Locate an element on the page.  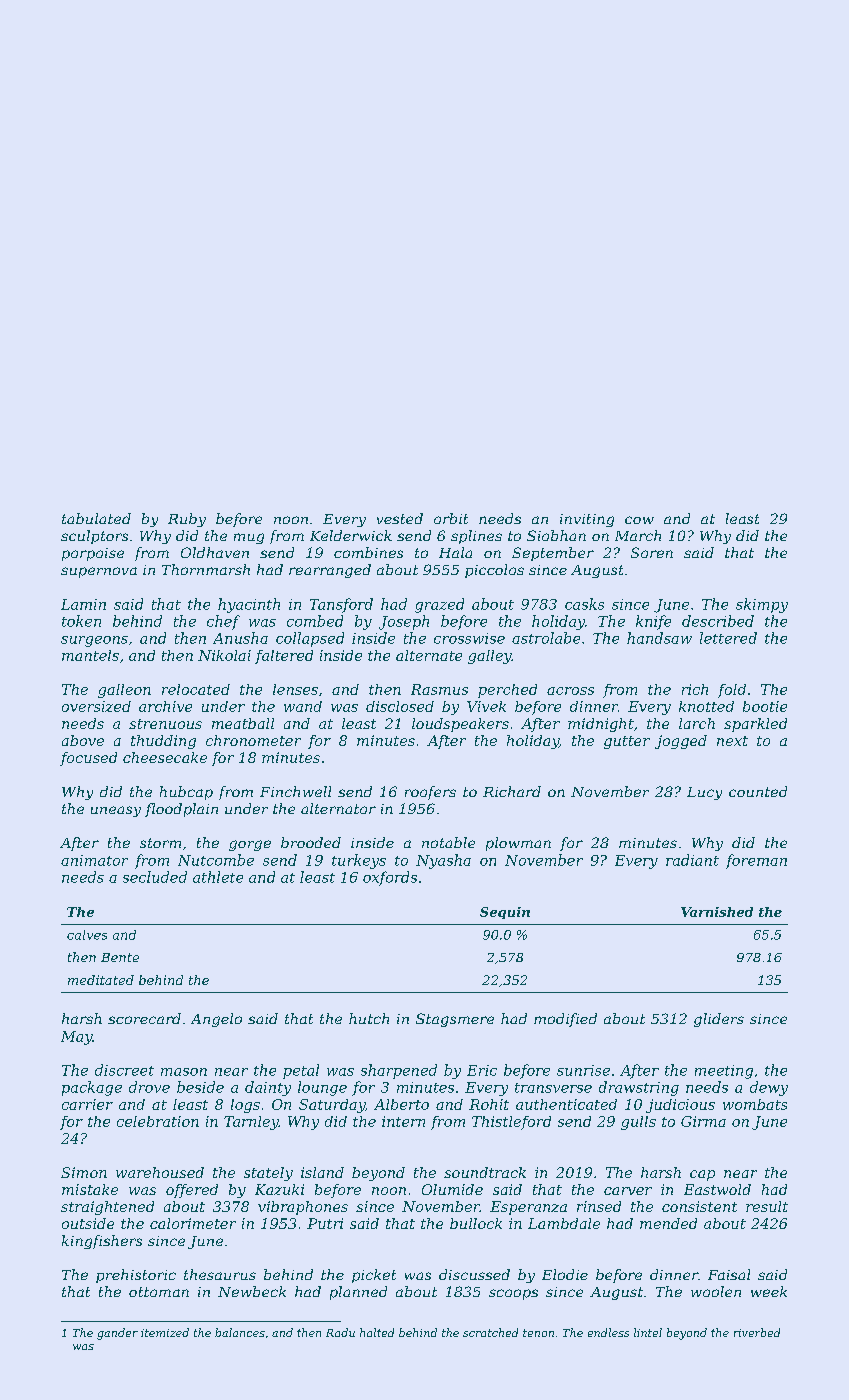
relocated is located at coordinates (196, 689).
